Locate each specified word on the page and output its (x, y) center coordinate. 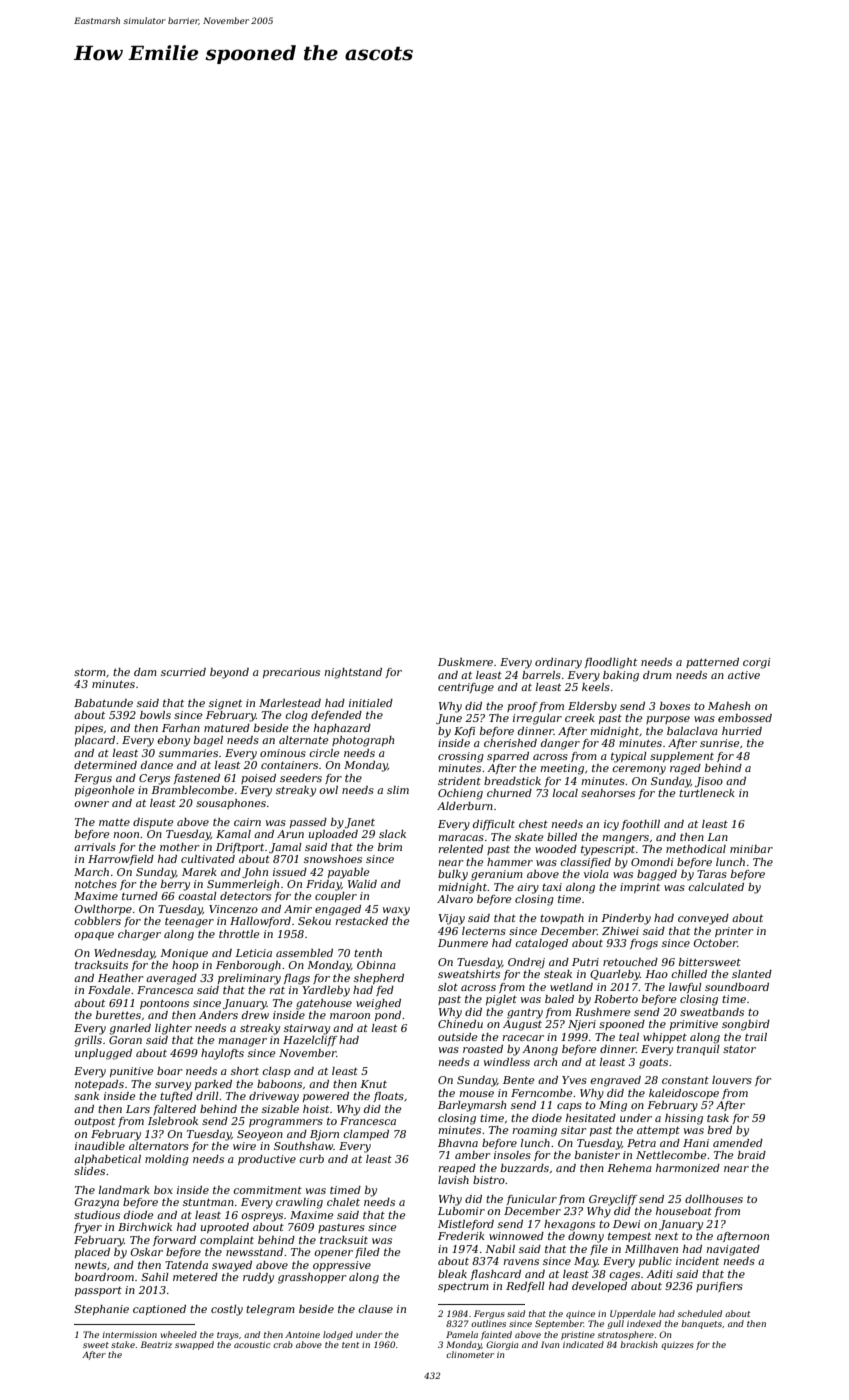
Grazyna (97, 1203)
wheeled (178, 1334)
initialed (371, 703)
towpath (562, 919)
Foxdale (109, 990)
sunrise (720, 743)
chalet (343, 1202)
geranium (497, 875)
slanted (752, 974)
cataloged (541, 944)
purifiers (719, 1287)
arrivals (95, 847)
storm (90, 672)
